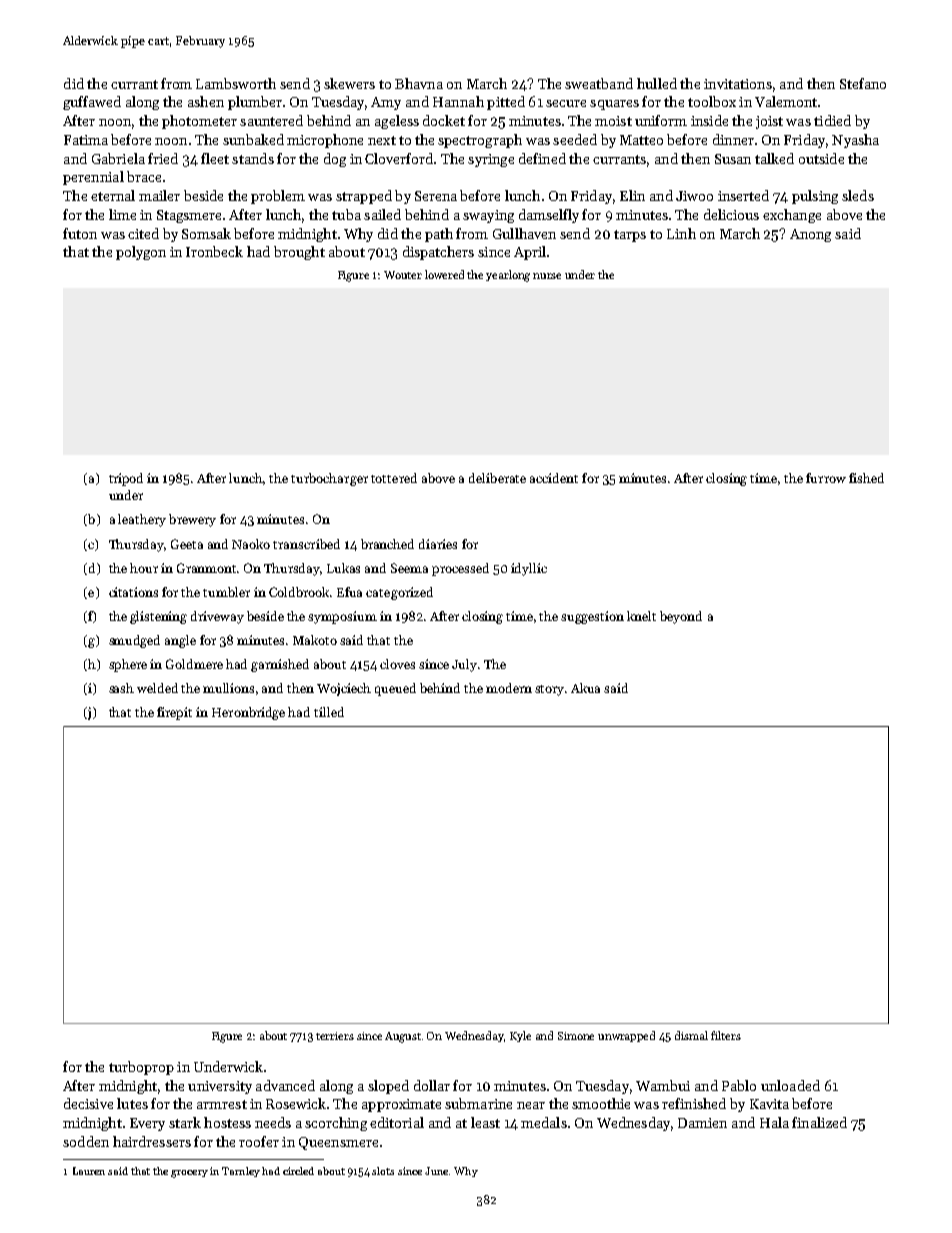 The image size is (952, 1233). I want to click on Simone, so click(576, 1036).
